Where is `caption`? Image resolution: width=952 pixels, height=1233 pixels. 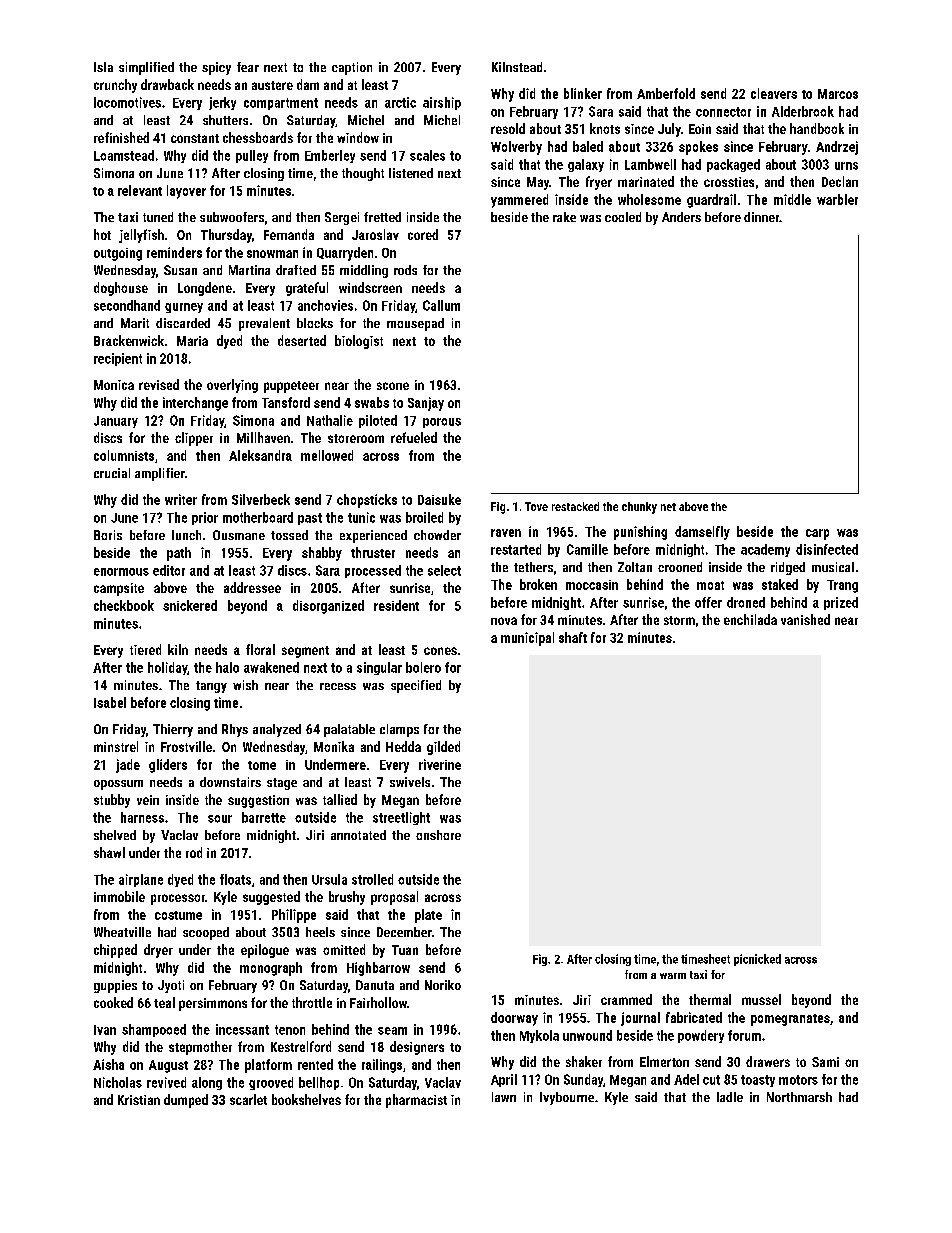
caption is located at coordinates (352, 68).
